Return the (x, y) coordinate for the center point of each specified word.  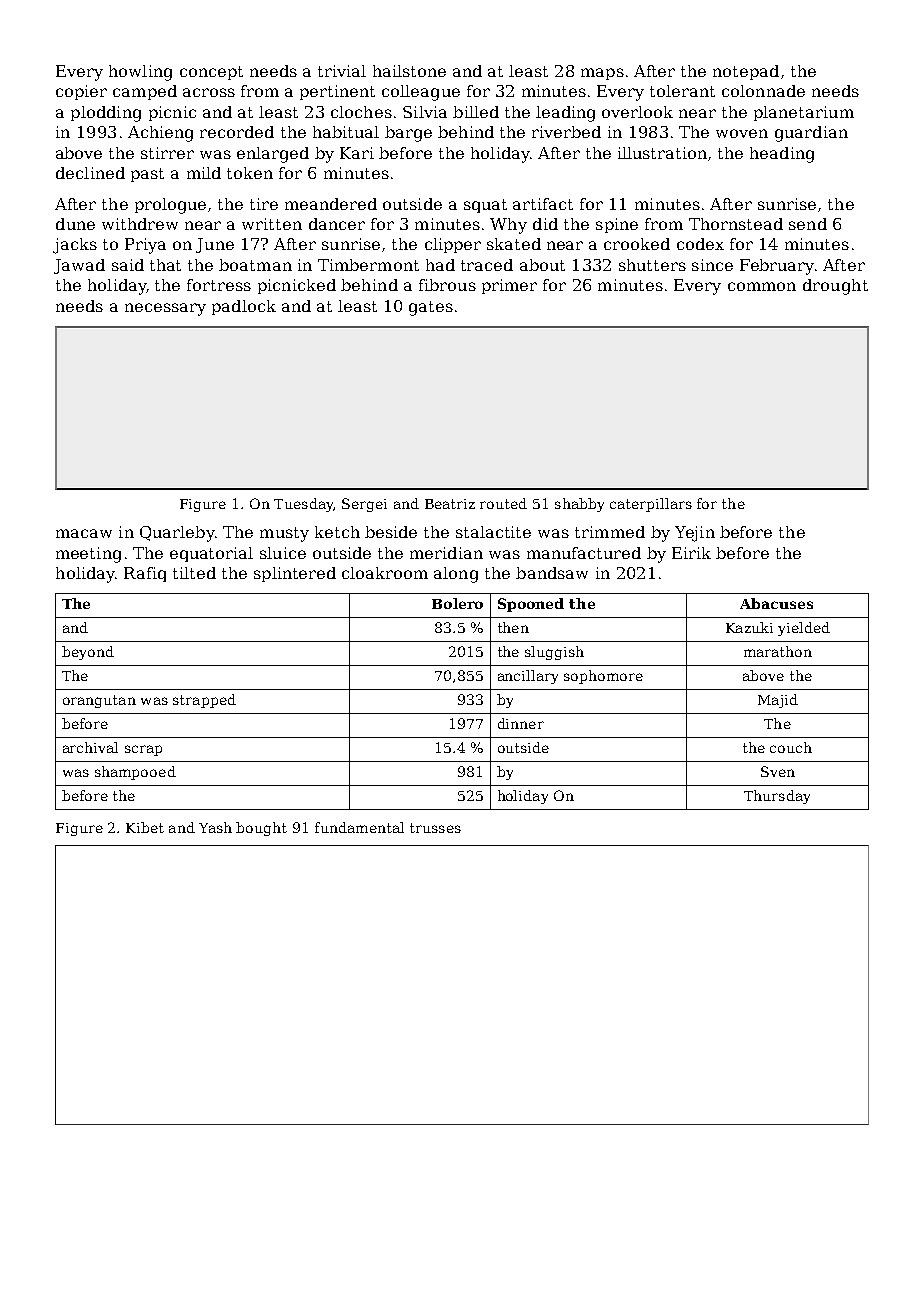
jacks (75, 246)
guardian (811, 134)
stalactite (493, 532)
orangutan (99, 701)
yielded (804, 629)
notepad (746, 72)
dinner (521, 723)
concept (211, 73)
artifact (543, 204)
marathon (778, 651)
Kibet (145, 827)
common (762, 286)
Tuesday (303, 505)
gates (431, 308)
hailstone (409, 71)
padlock (244, 307)
